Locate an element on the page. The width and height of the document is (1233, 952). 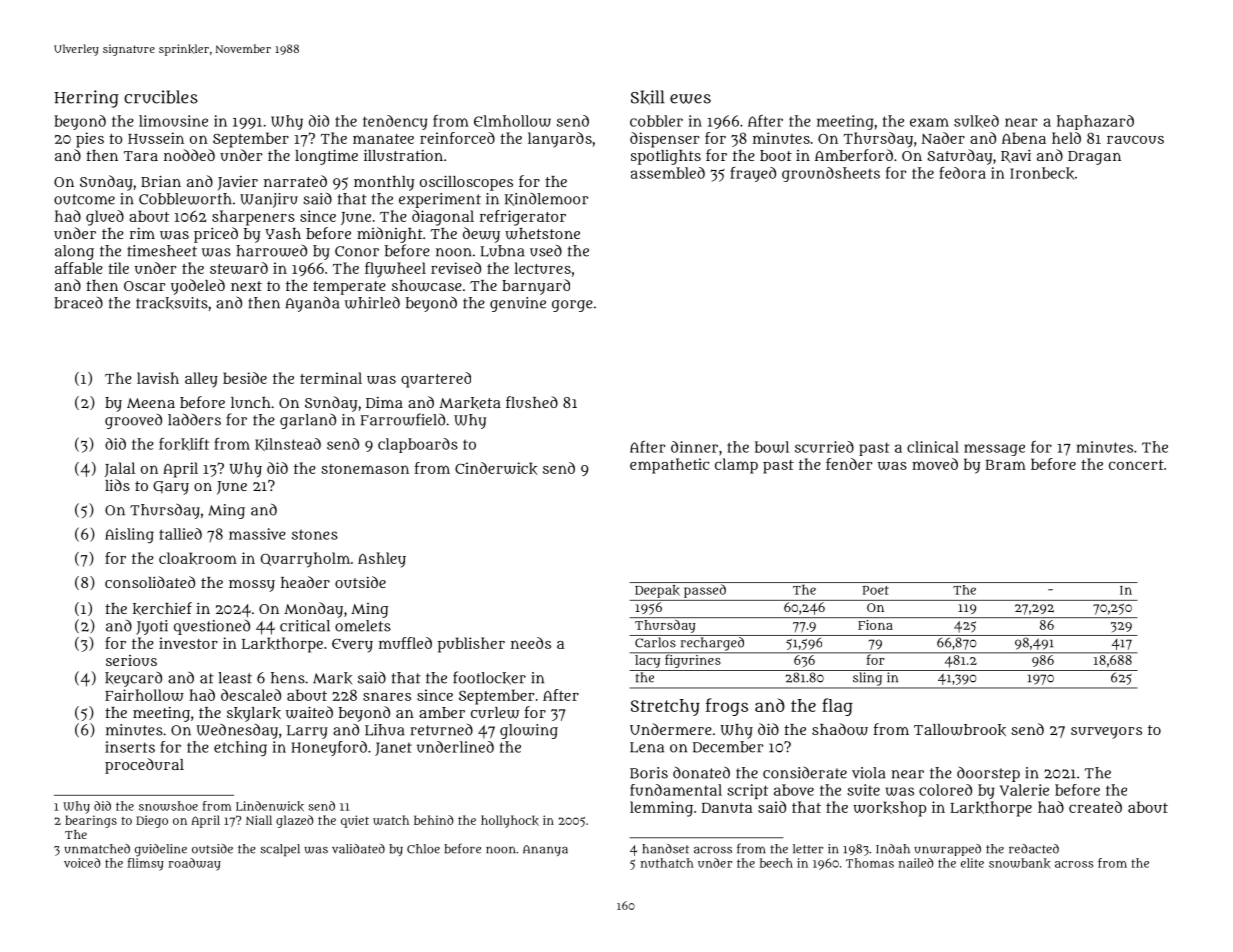
empathetic is located at coordinates (669, 466).
